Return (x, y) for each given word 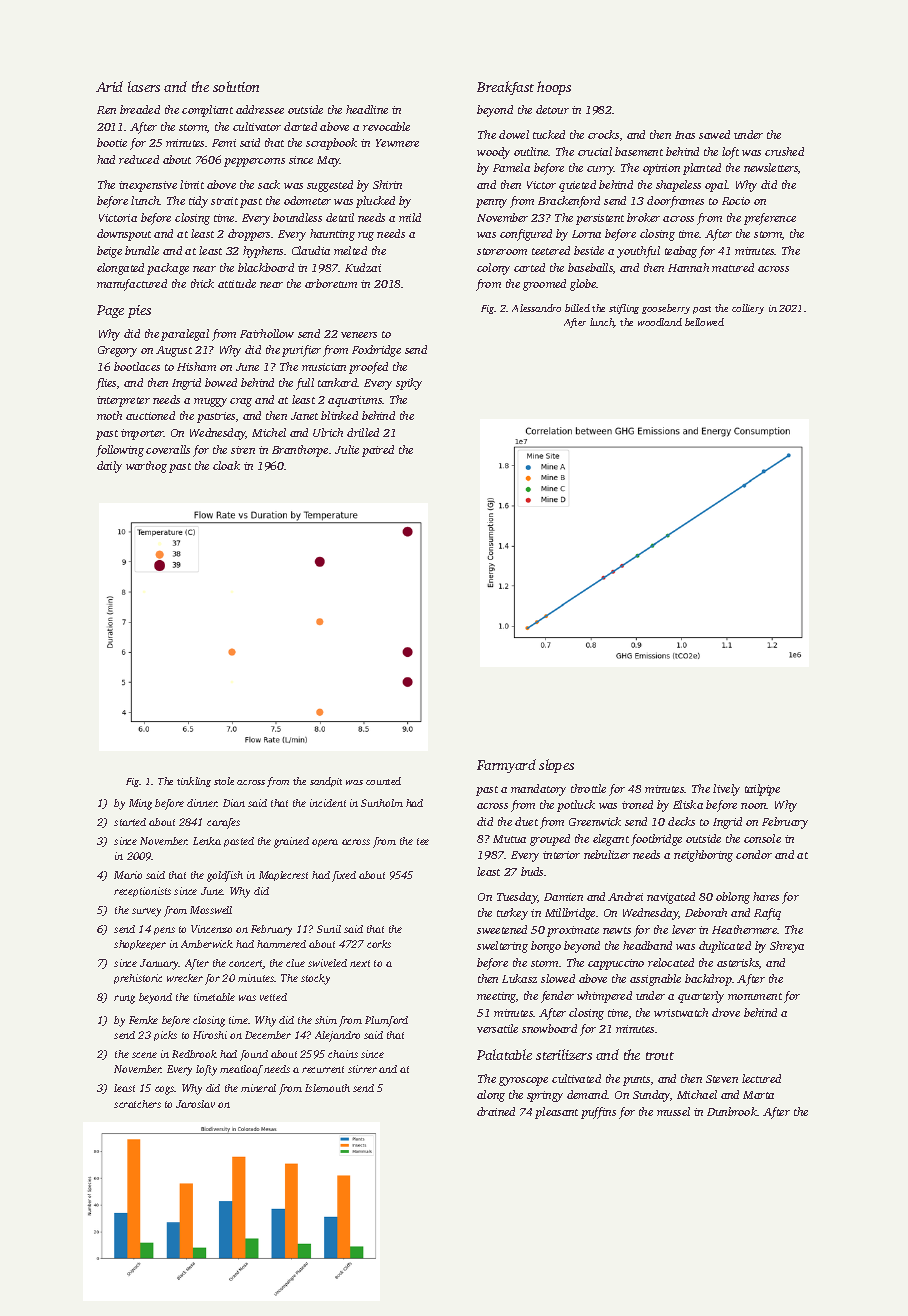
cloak (226, 465)
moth (109, 415)
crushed (784, 151)
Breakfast (505, 88)
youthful (638, 252)
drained (496, 1111)
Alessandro (536, 308)
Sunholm (382, 803)
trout (660, 1056)
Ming (140, 804)
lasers (144, 86)
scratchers (137, 1104)
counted (383, 781)
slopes (556, 766)
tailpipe (762, 790)
